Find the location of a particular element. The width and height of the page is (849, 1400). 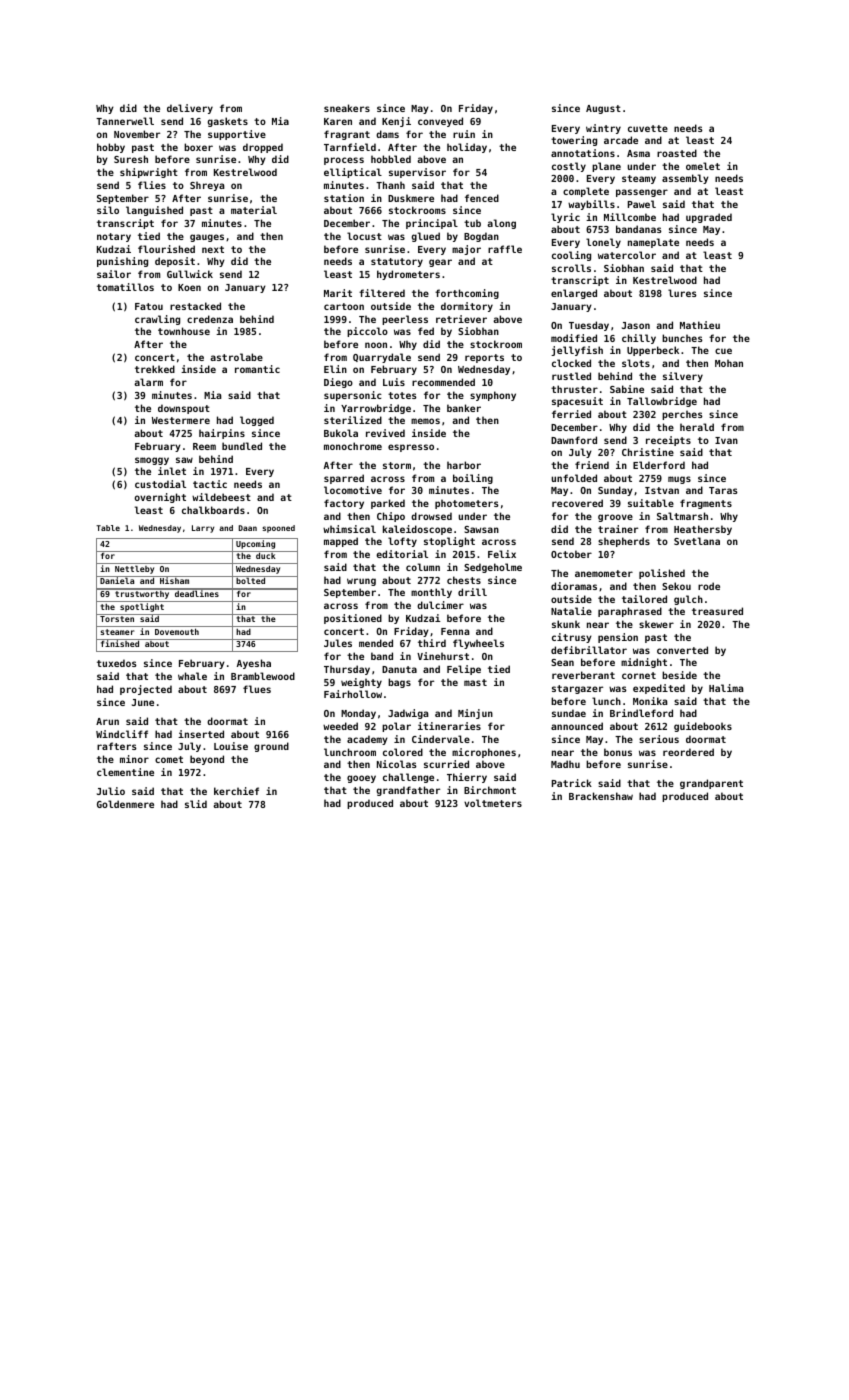

ruin is located at coordinates (464, 134).
